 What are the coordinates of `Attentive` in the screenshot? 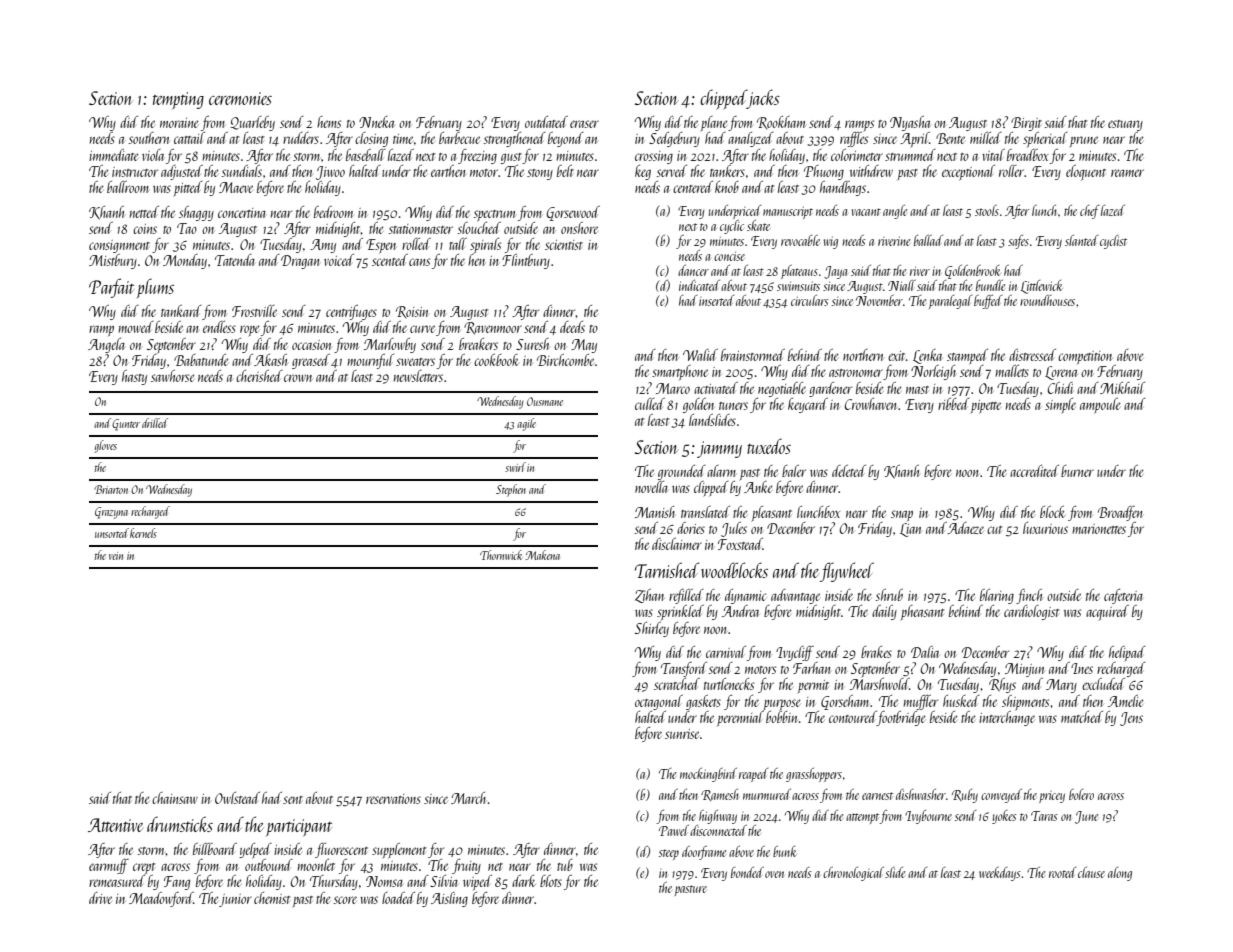 It's located at (116, 825).
